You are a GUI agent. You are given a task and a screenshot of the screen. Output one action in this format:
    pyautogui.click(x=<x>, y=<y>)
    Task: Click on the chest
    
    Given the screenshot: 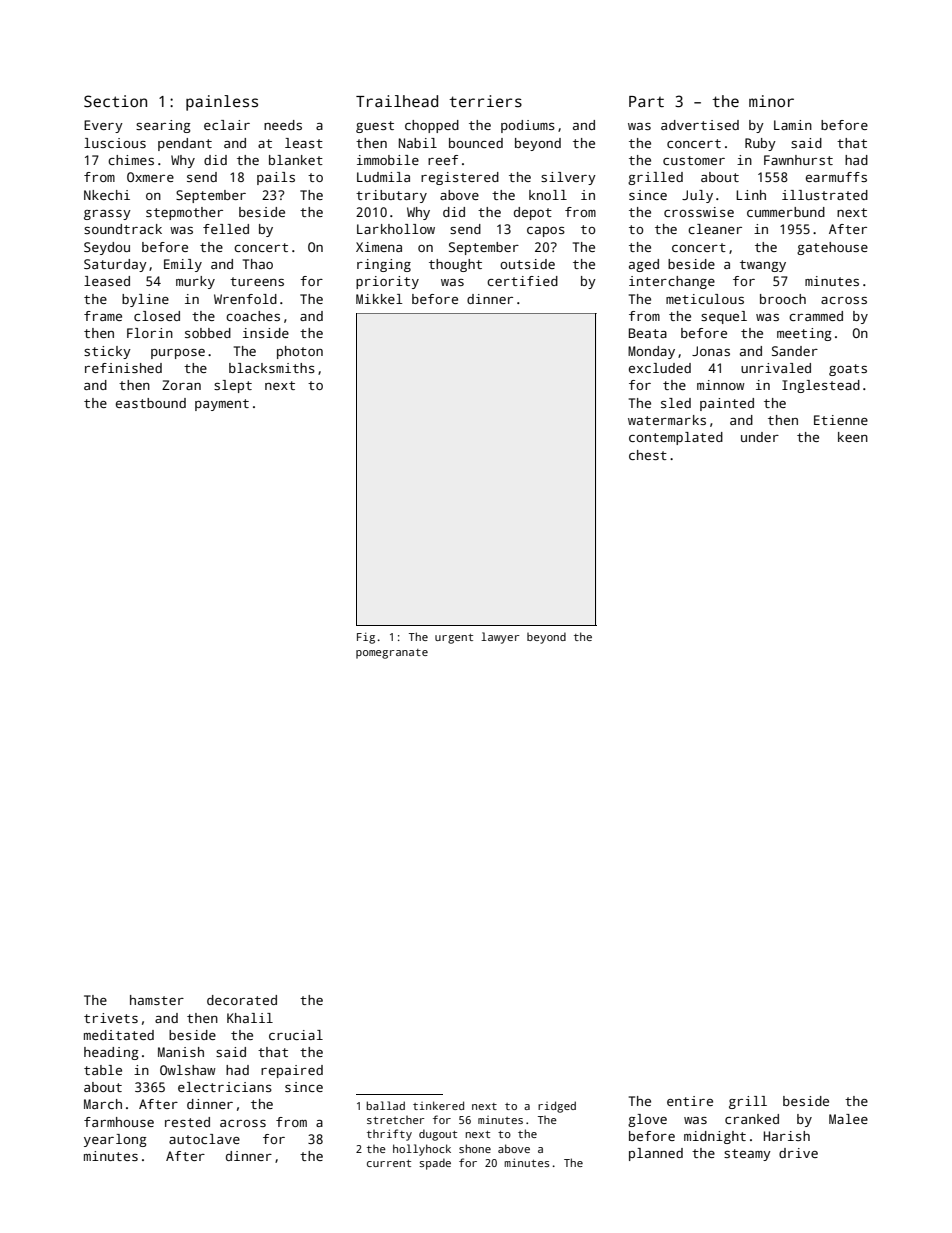 What is the action you would take?
    pyautogui.click(x=648, y=455)
